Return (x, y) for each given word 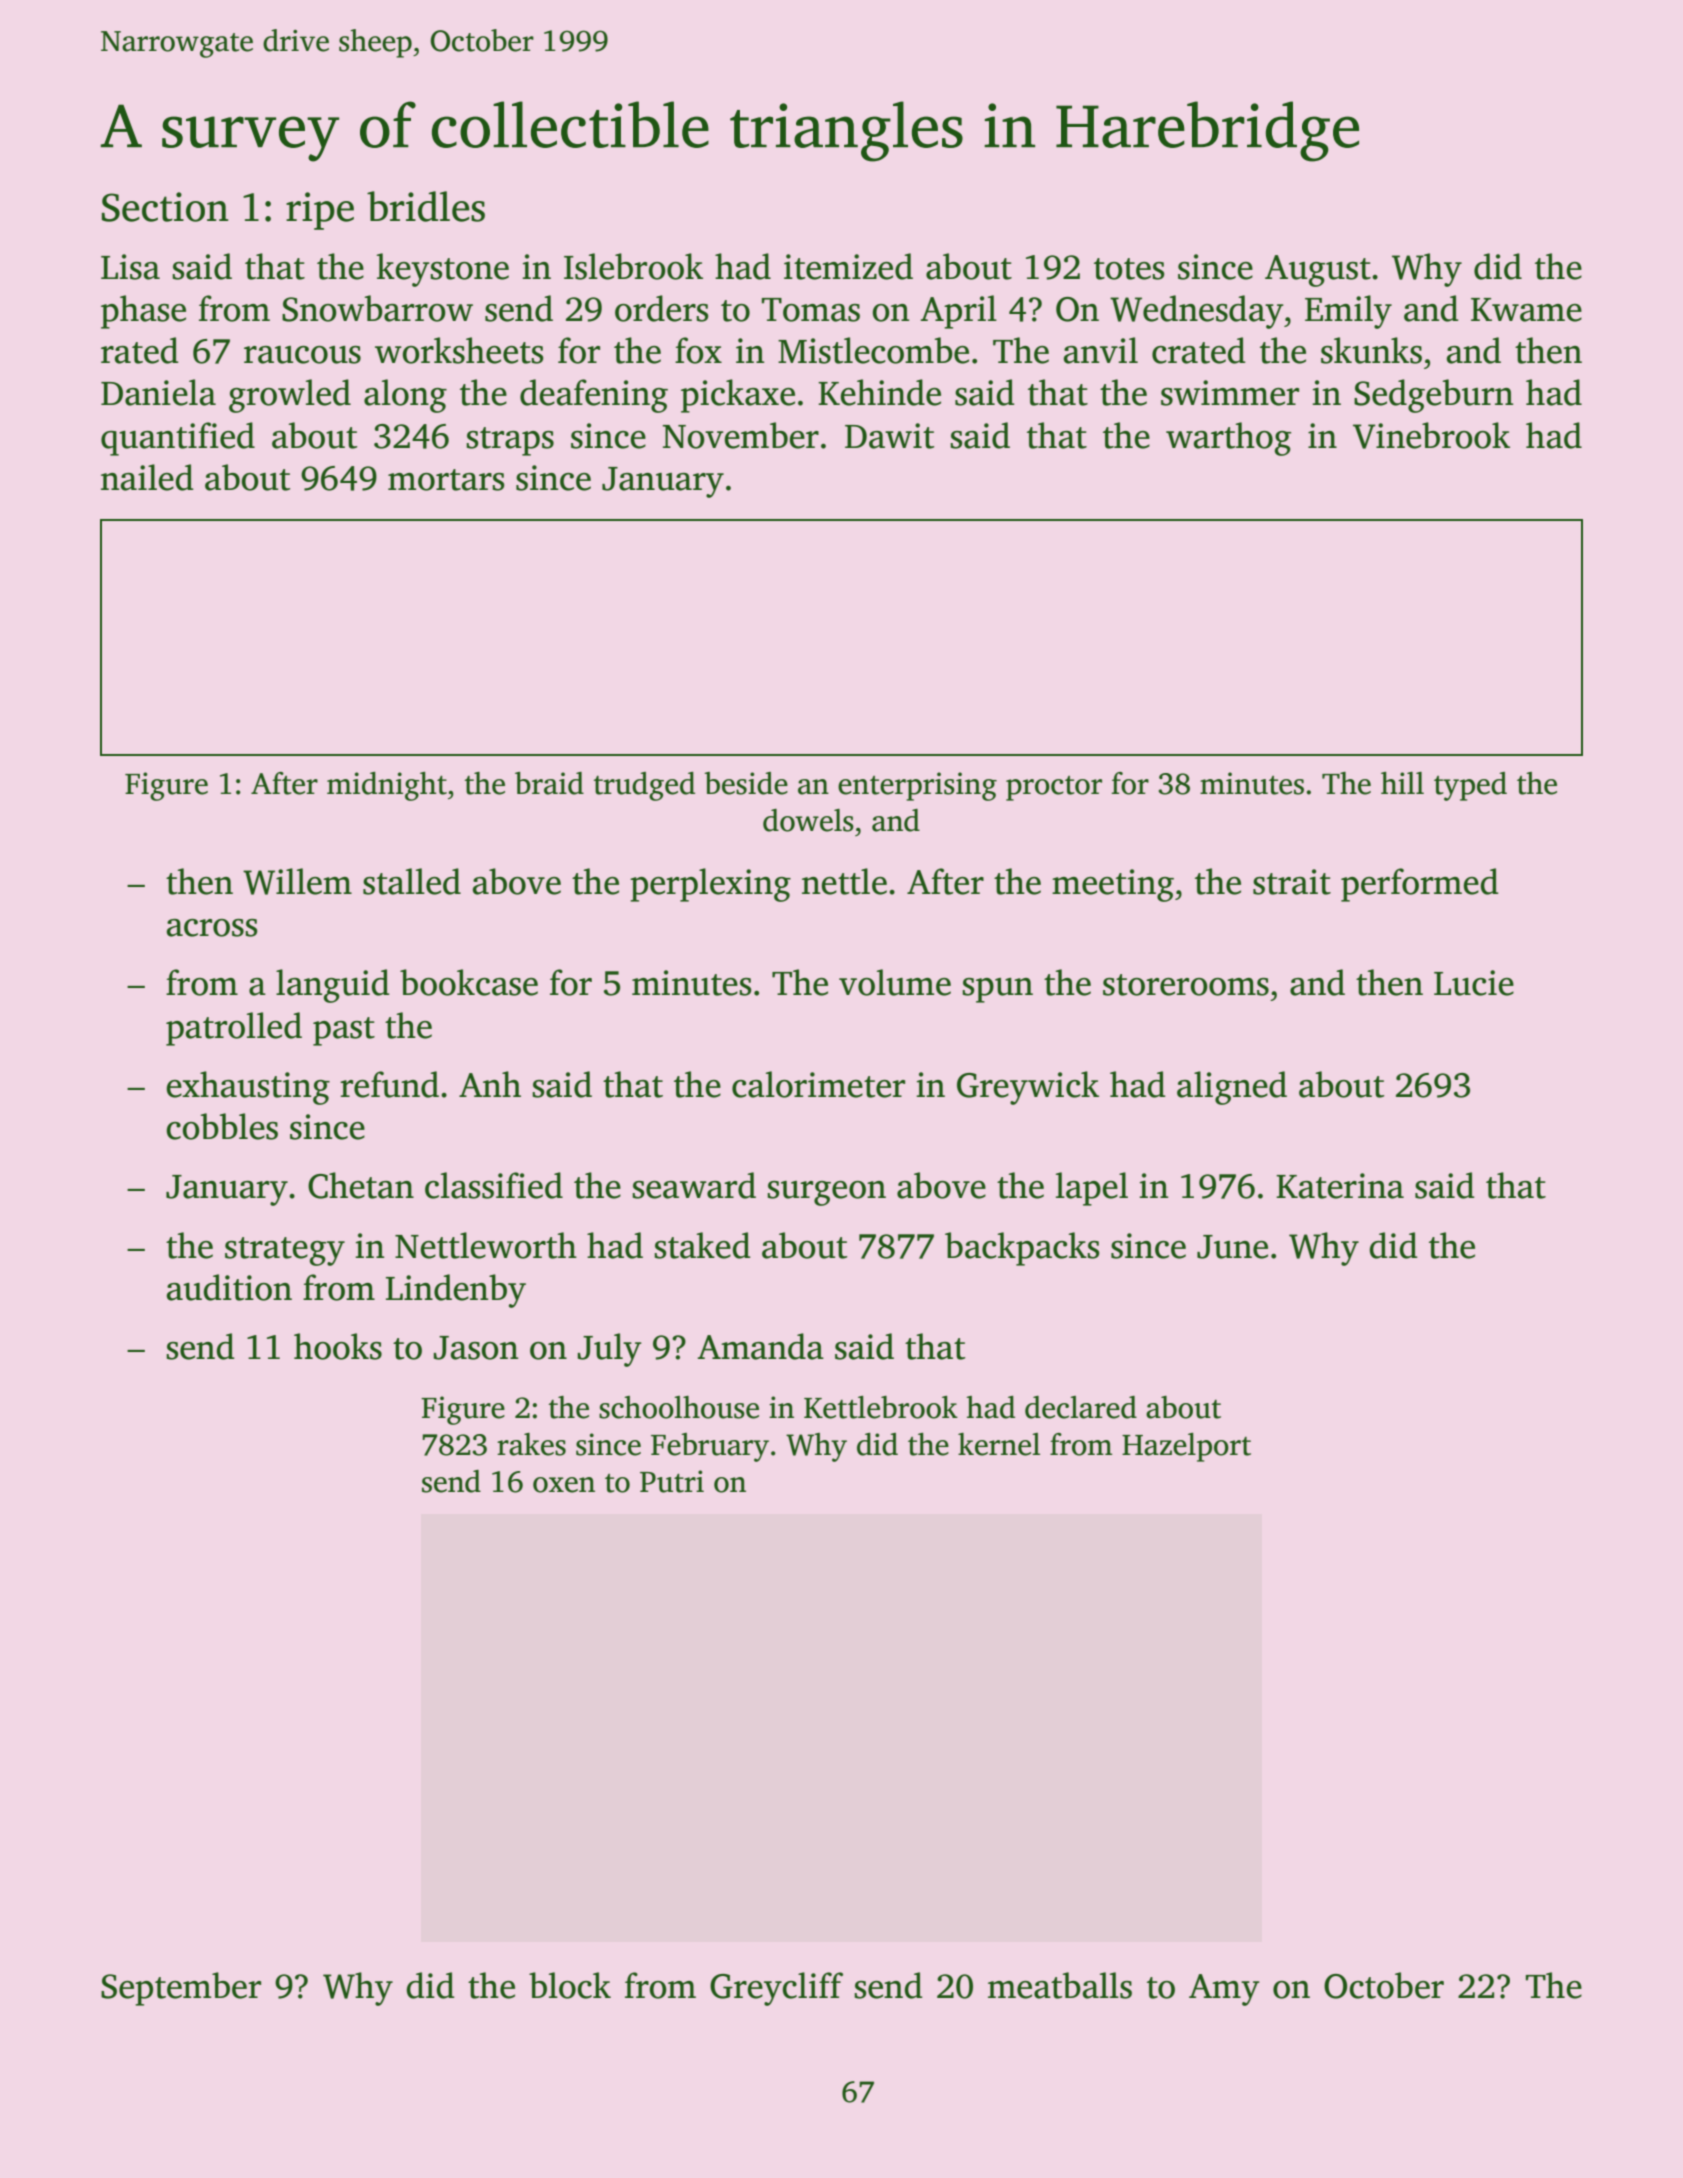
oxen (564, 1485)
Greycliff (776, 1989)
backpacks (1022, 1249)
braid (549, 783)
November (741, 435)
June (1232, 1247)
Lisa (130, 267)
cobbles (222, 1126)
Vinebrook (1431, 435)
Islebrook (633, 266)
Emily (1348, 312)
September (181, 1989)
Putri (672, 1481)
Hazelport (1186, 1447)
